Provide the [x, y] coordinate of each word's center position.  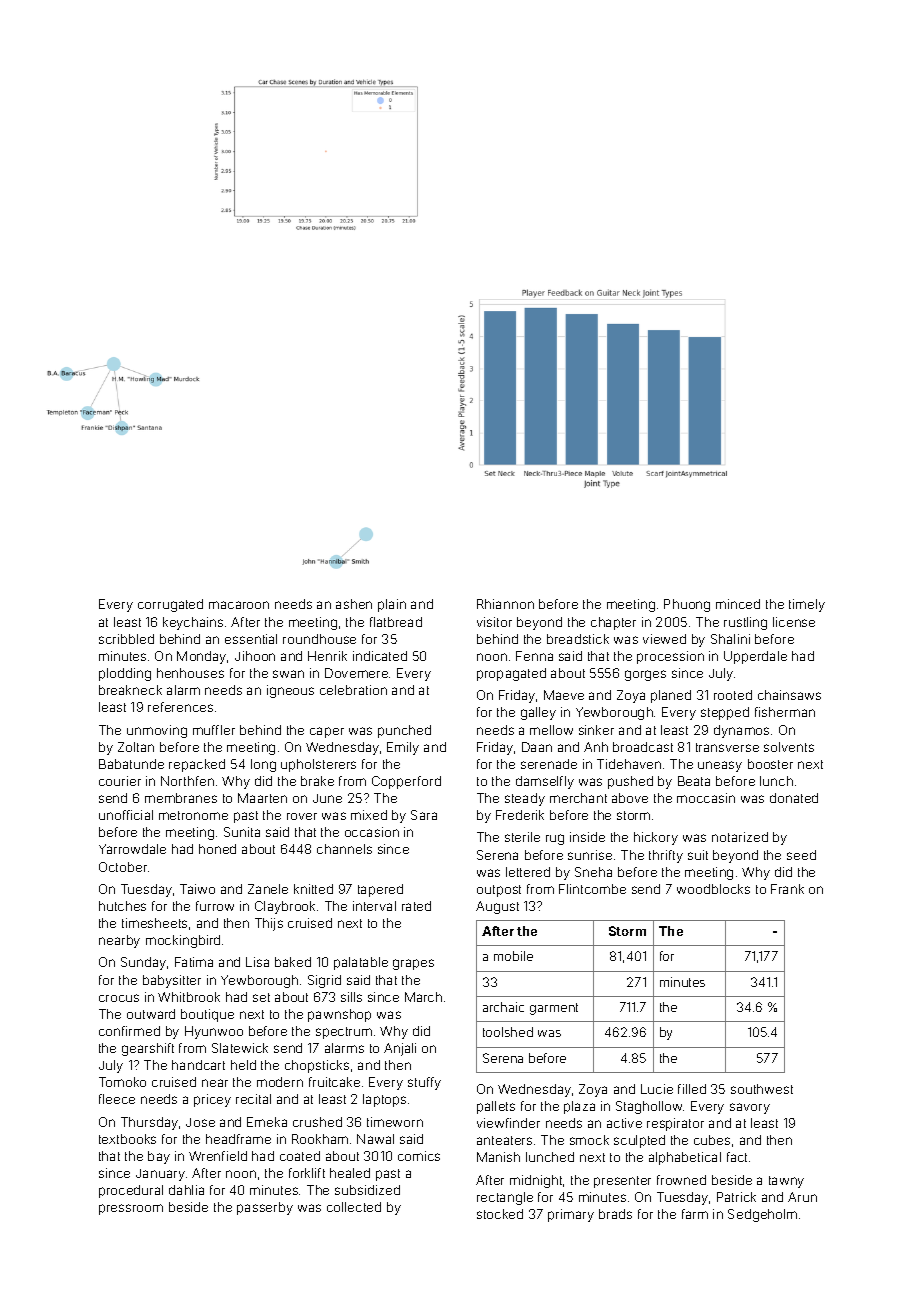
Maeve [564, 695]
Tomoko [122, 1082]
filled [692, 1089]
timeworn [395, 1122]
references [180, 707]
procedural [131, 1191]
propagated [511, 674]
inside [587, 837]
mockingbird [183, 941]
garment [554, 1009]
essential [251, 639]
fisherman [785, 712]
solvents [789, 747]
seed [801, 855]
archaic [503, 1007]
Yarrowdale [132, 849]
